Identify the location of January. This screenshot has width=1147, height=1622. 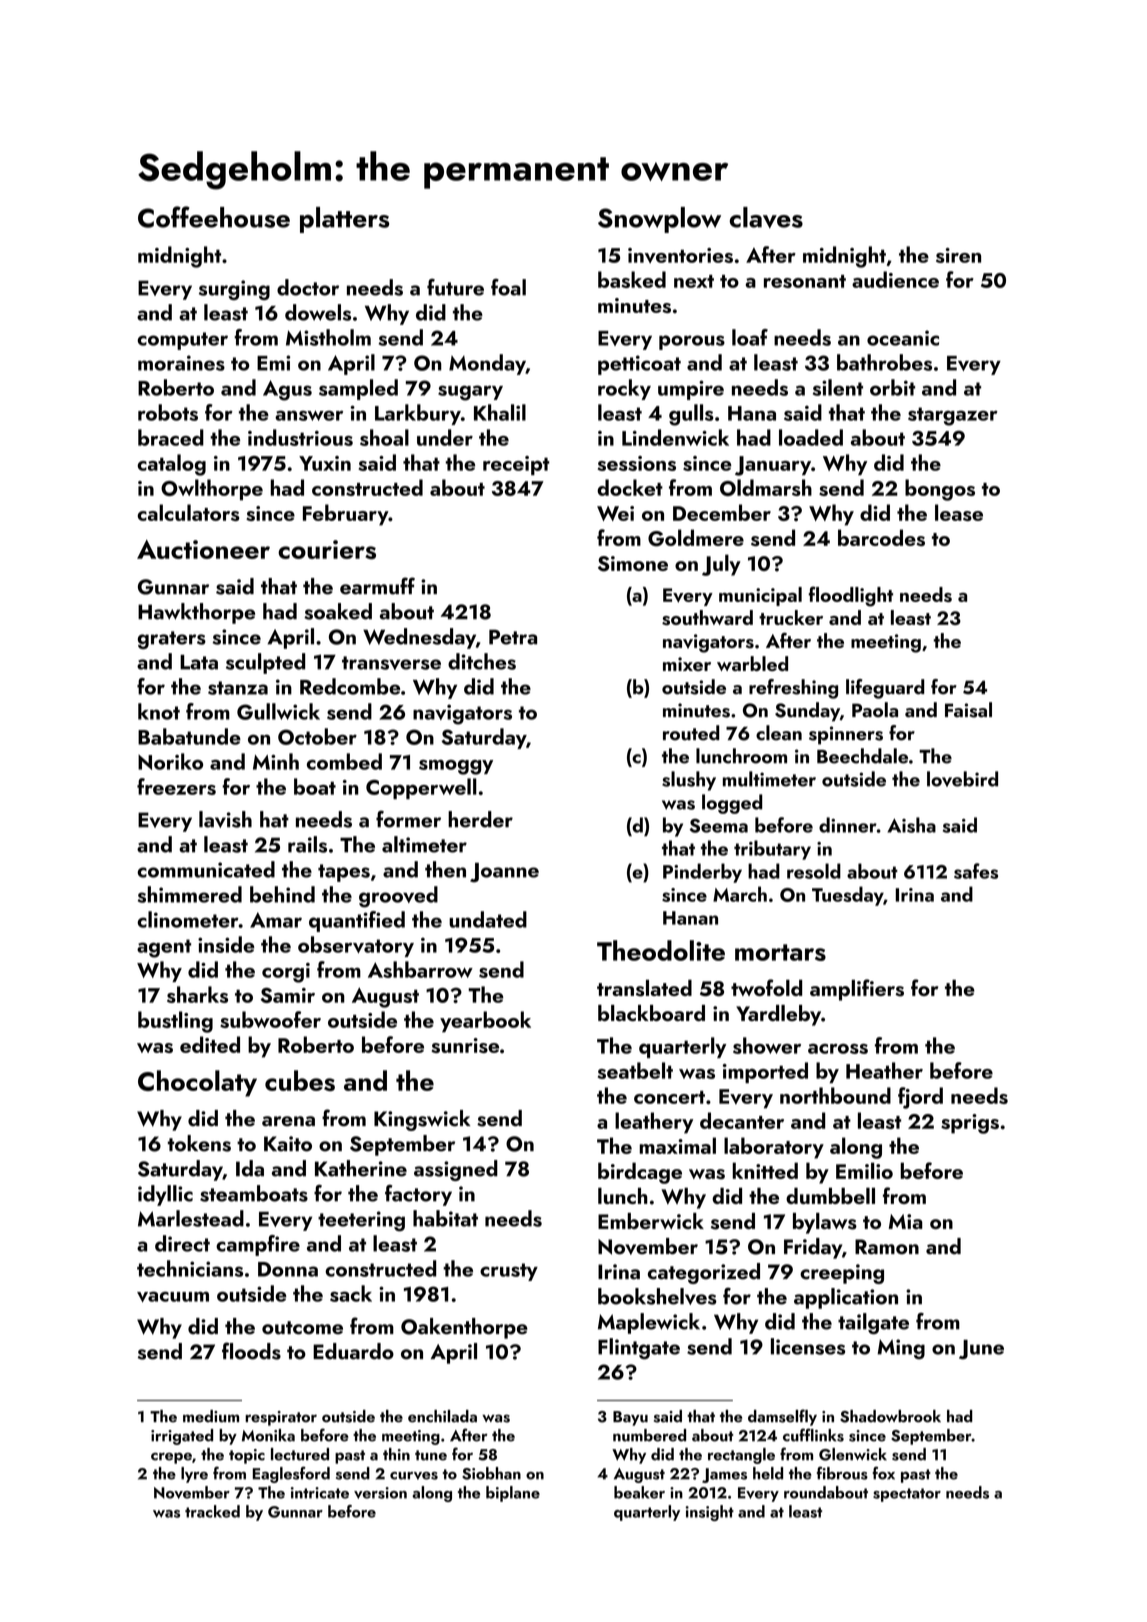
(773, 466).
